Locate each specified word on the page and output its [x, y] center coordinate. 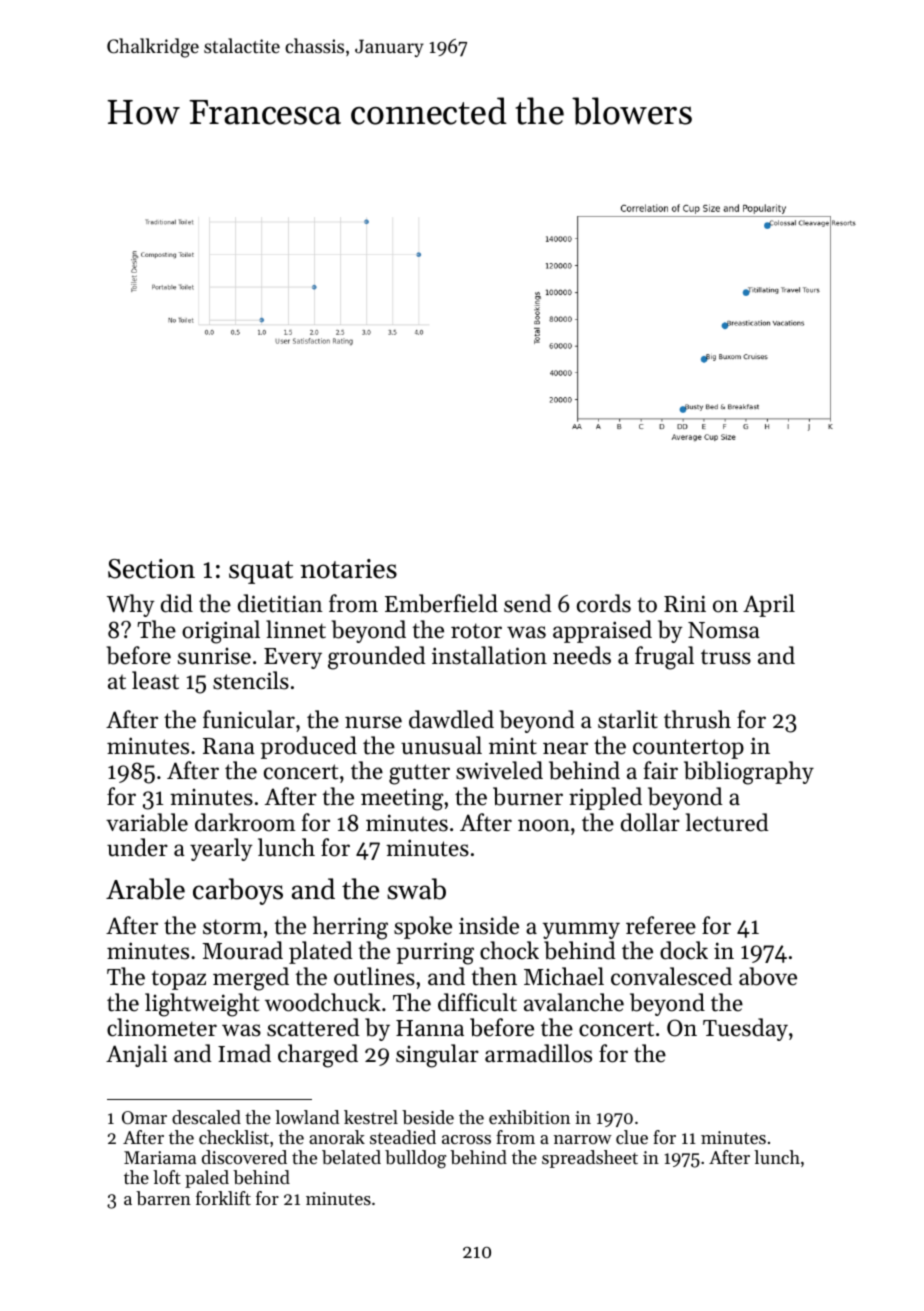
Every [293, 658]
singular [437, 1056]
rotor [476, 631]
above [768, 976]
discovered [244, 1157]
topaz [178, 980]
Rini [685, 603]
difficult [477, 1002]
